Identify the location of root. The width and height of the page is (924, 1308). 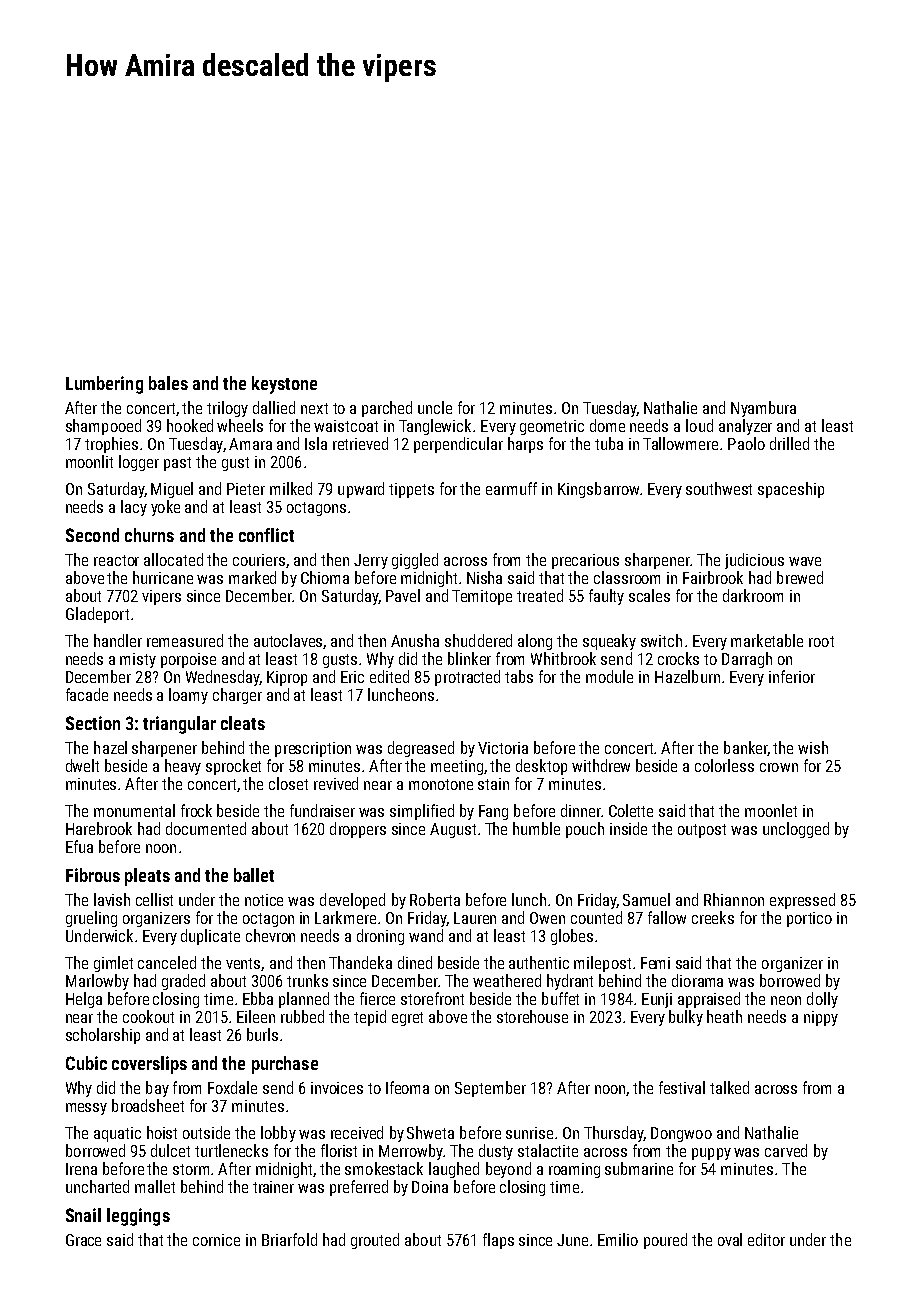
(821, 641).
